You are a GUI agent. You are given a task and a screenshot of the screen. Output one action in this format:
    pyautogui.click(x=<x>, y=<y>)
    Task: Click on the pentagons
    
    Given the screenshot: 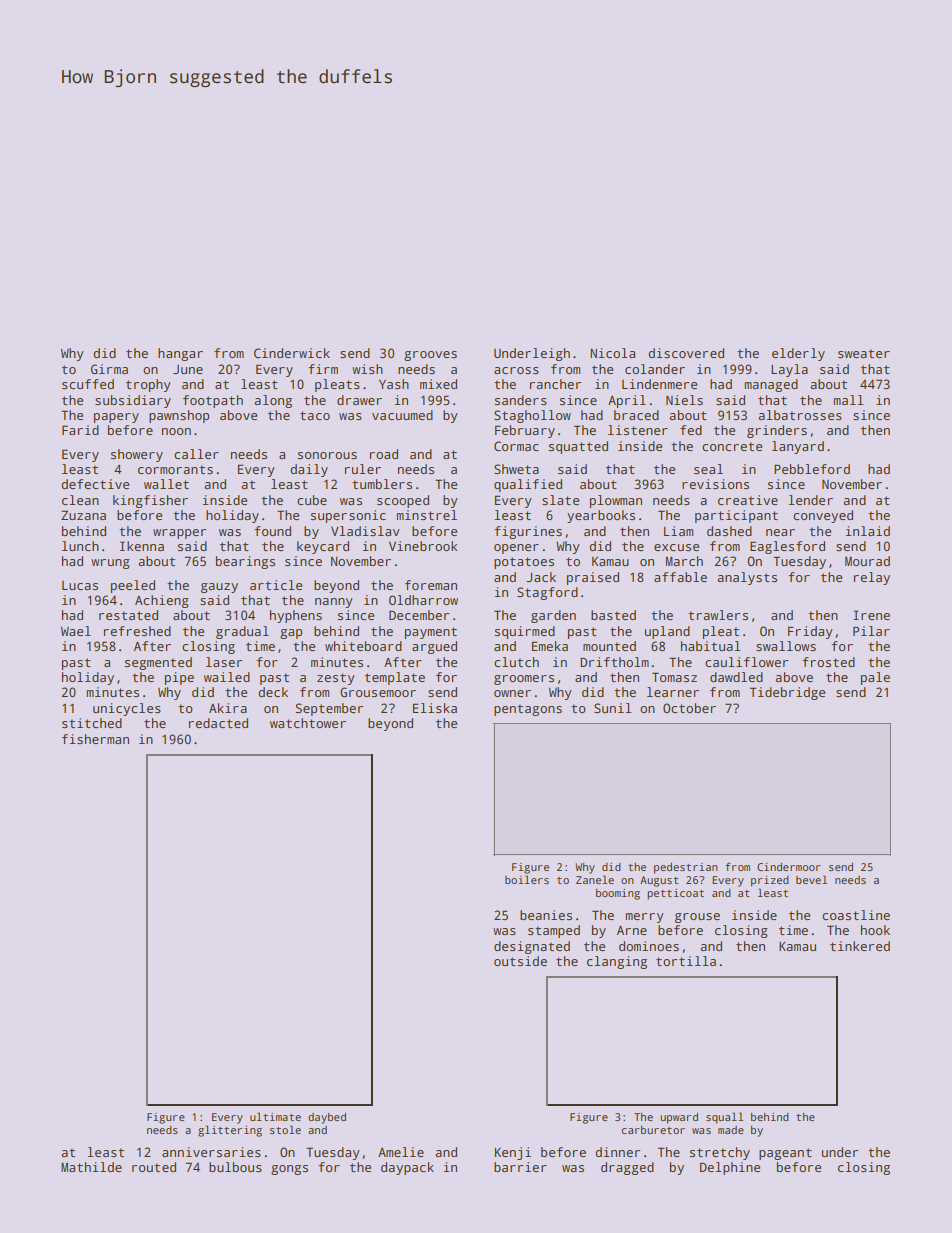 What is the action you would take?
    pyautogui.click(x=528, y=710)
